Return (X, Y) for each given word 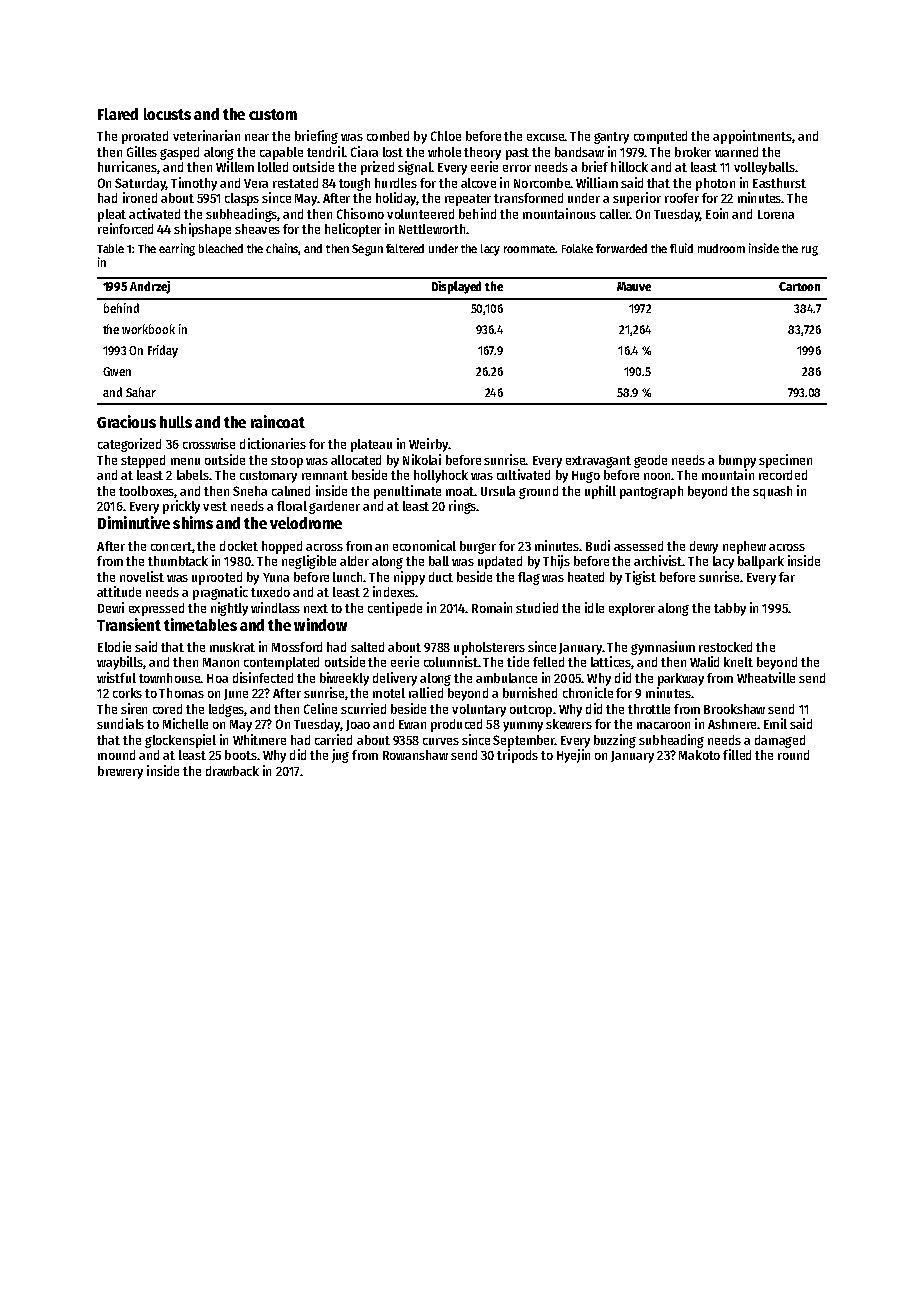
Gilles (142, 151)
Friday (163, 351)
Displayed (456, 287)
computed (660, 137)
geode (650, 461)
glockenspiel (180, 741)
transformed (528, 198)
